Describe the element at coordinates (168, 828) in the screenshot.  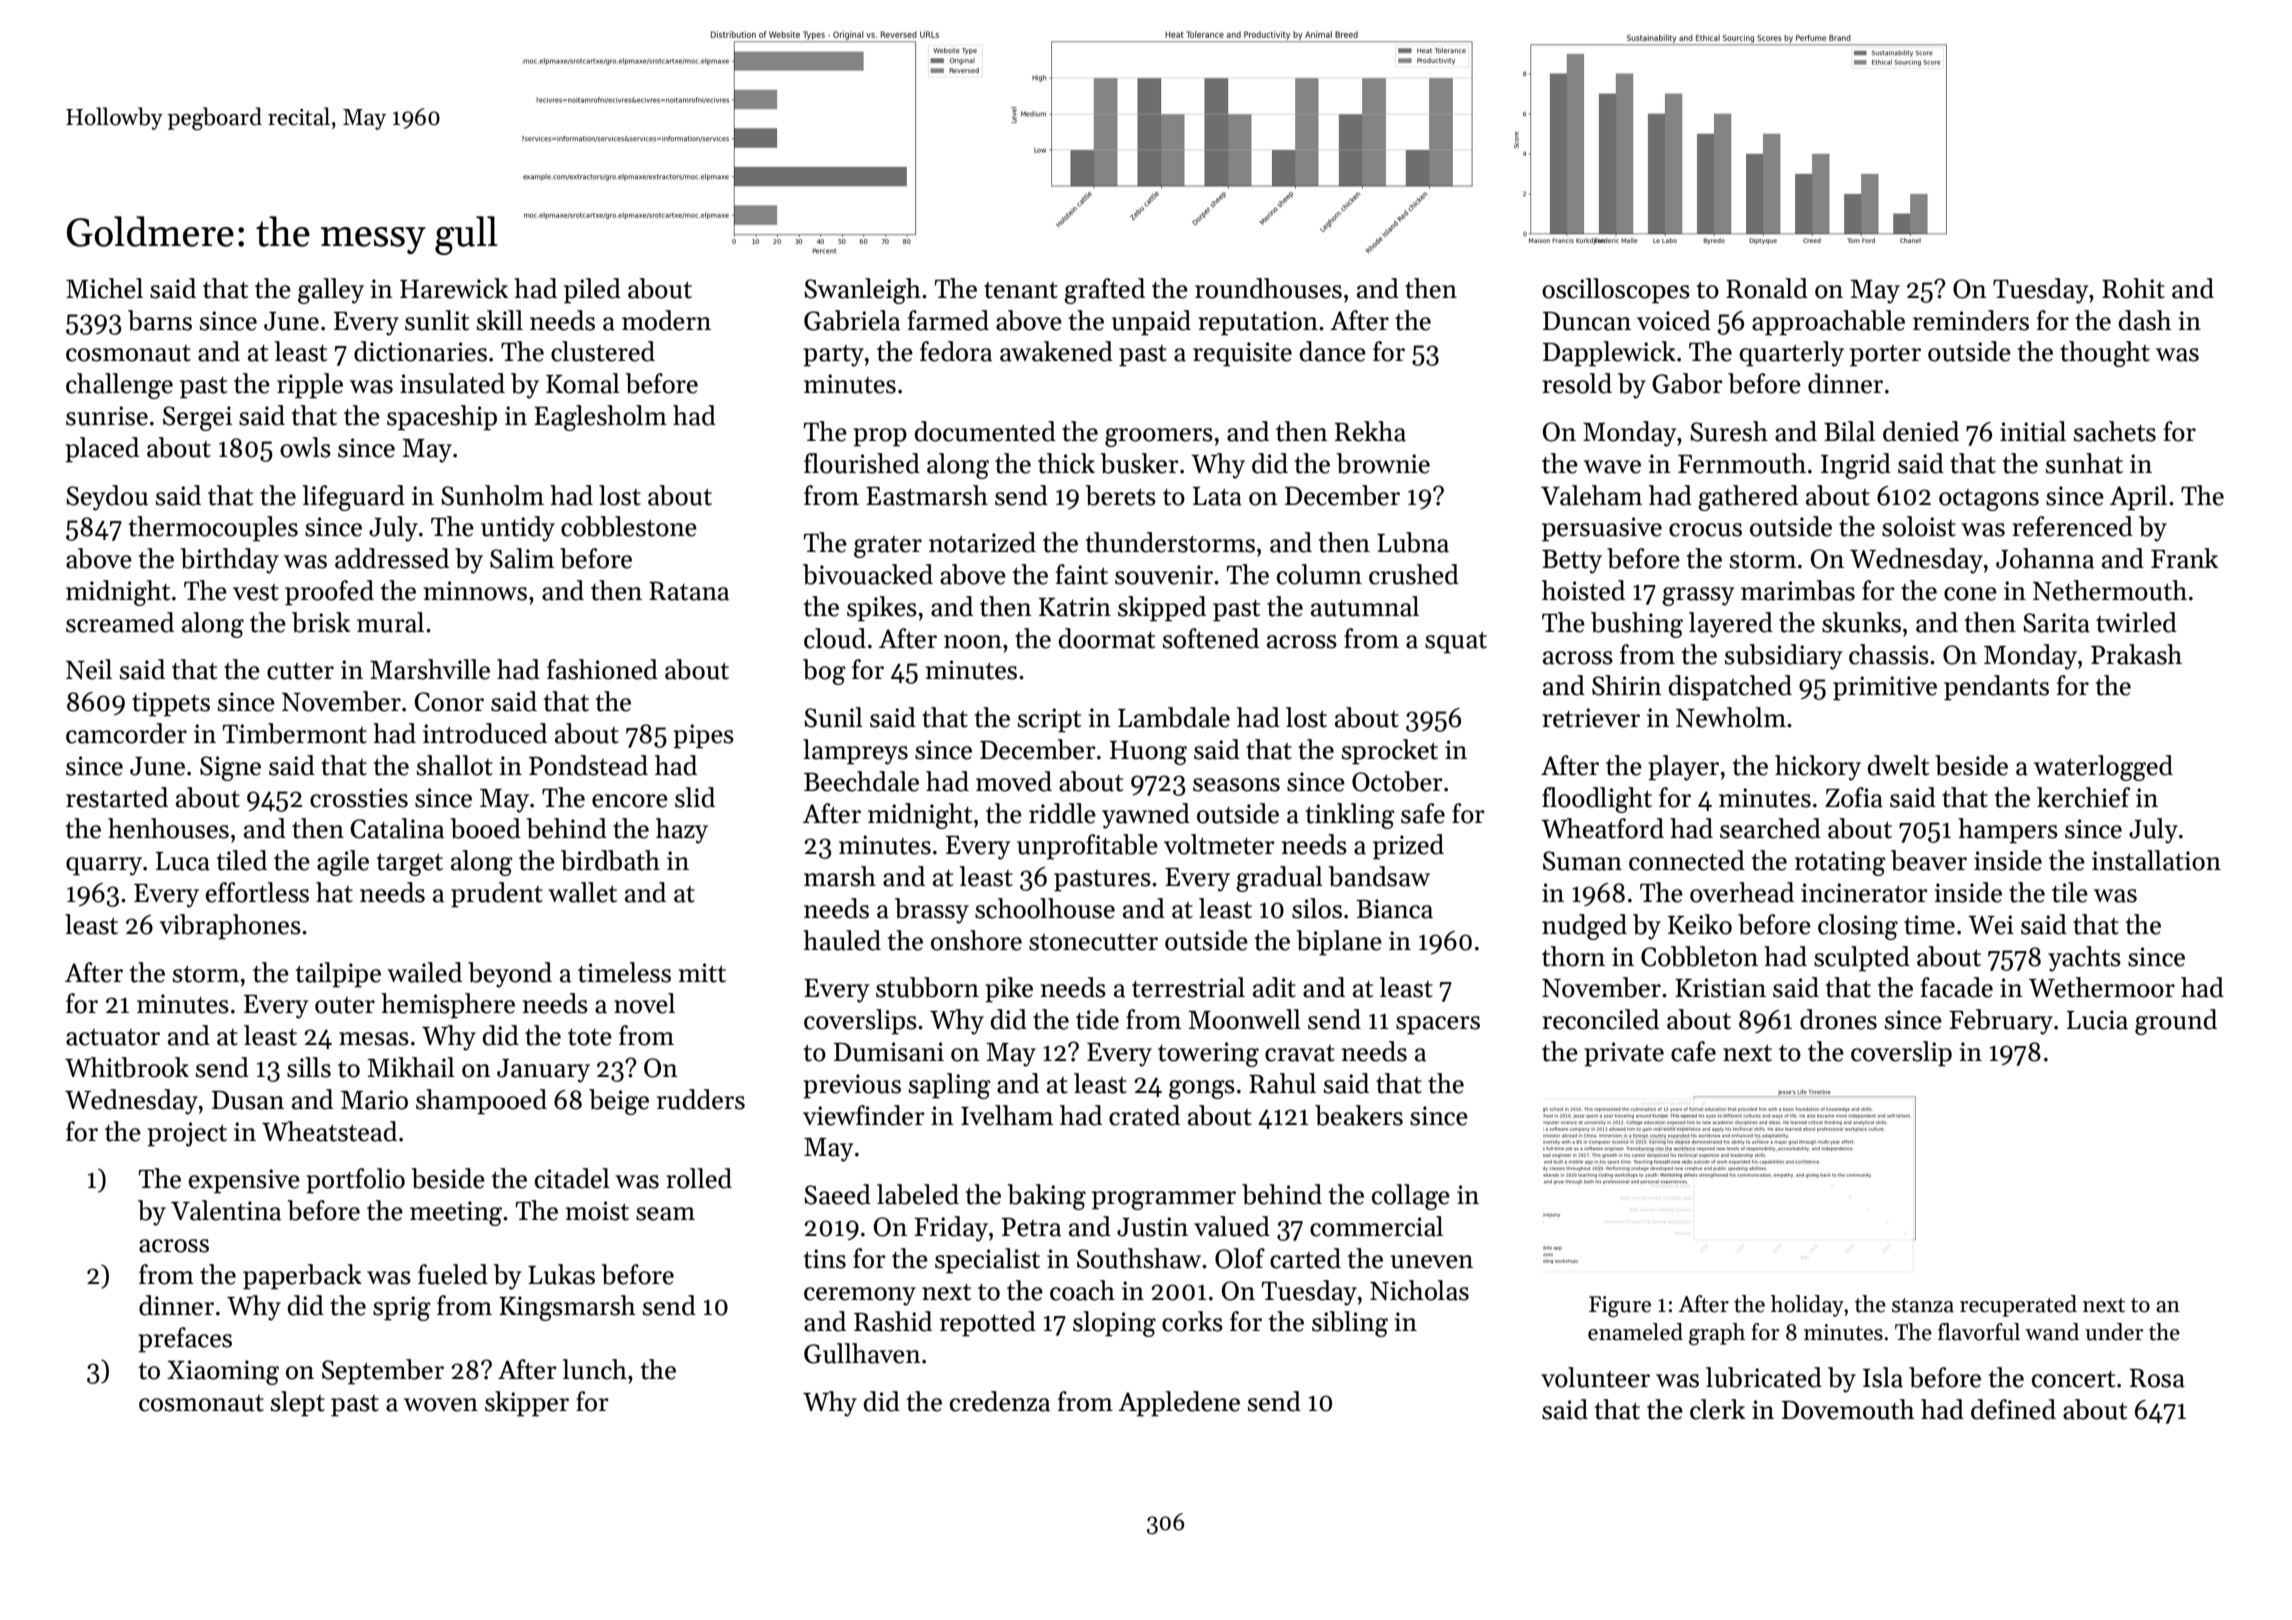
I see `henhouses` at that location.
